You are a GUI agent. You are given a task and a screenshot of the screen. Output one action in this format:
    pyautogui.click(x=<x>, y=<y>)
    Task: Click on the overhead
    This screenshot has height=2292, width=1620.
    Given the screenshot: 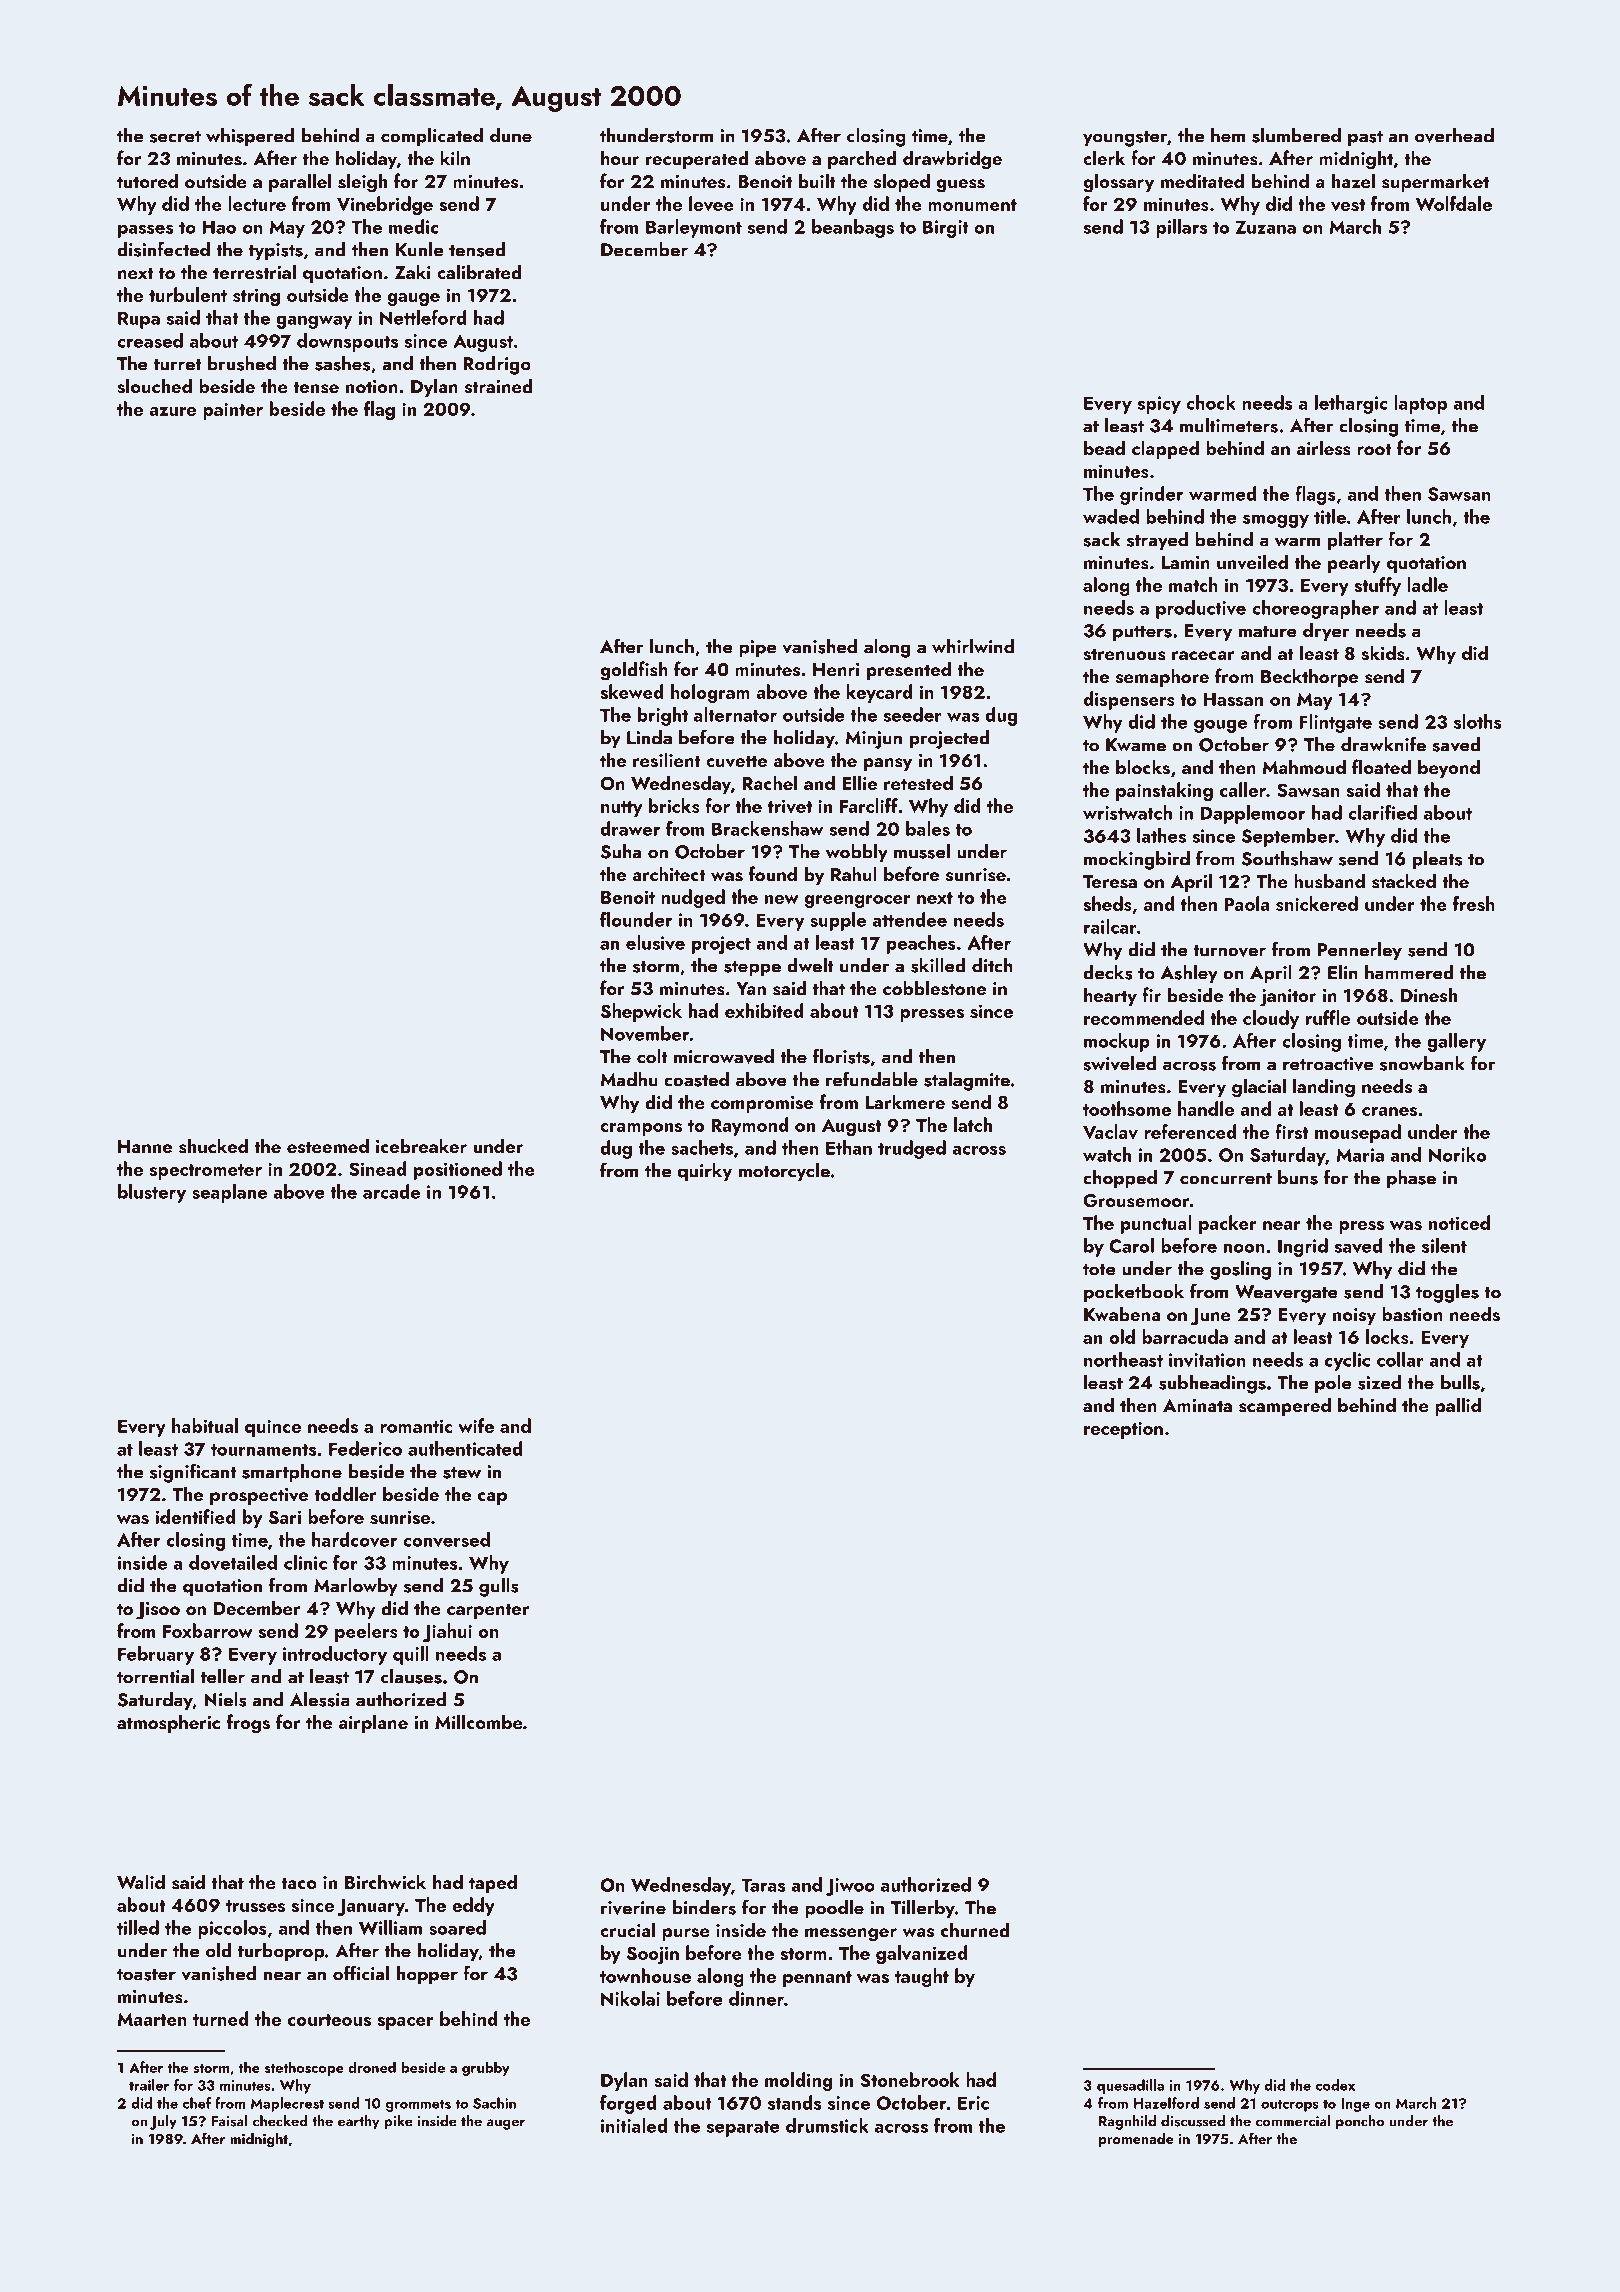 What is the action you would take?
    pyautogui.click(x=1454, y=135)
